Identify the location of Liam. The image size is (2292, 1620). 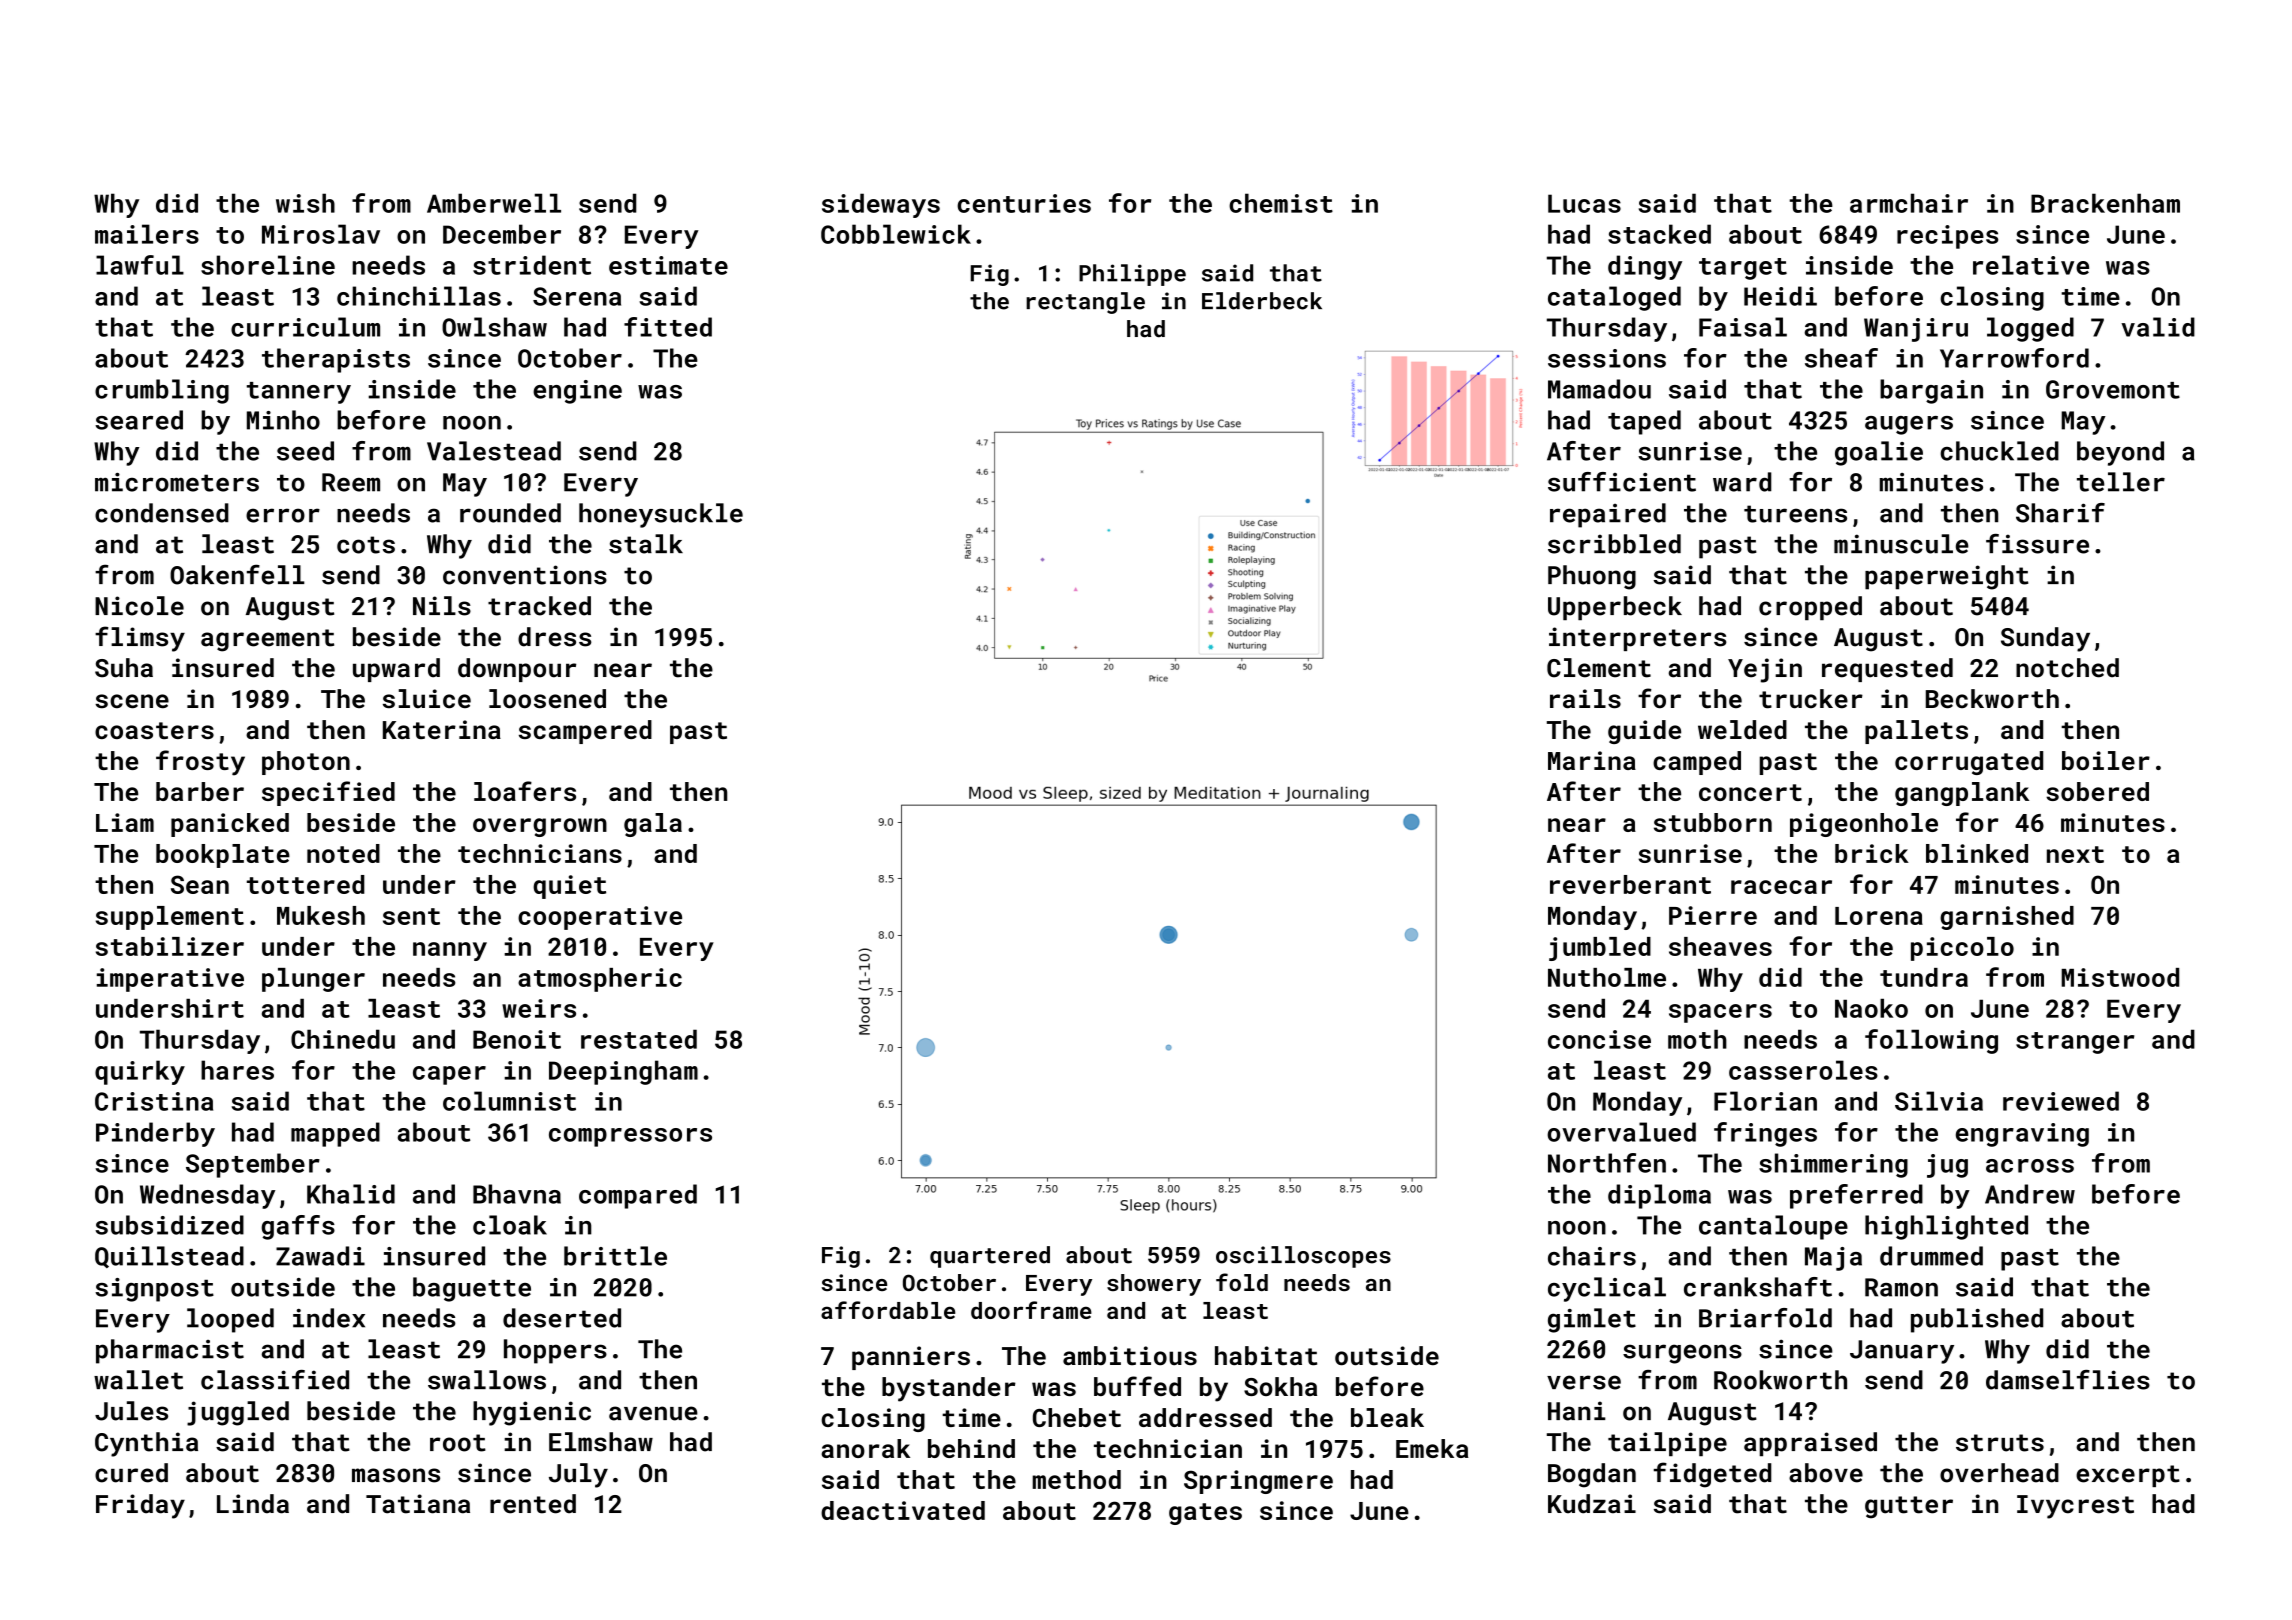
(125, 822).
